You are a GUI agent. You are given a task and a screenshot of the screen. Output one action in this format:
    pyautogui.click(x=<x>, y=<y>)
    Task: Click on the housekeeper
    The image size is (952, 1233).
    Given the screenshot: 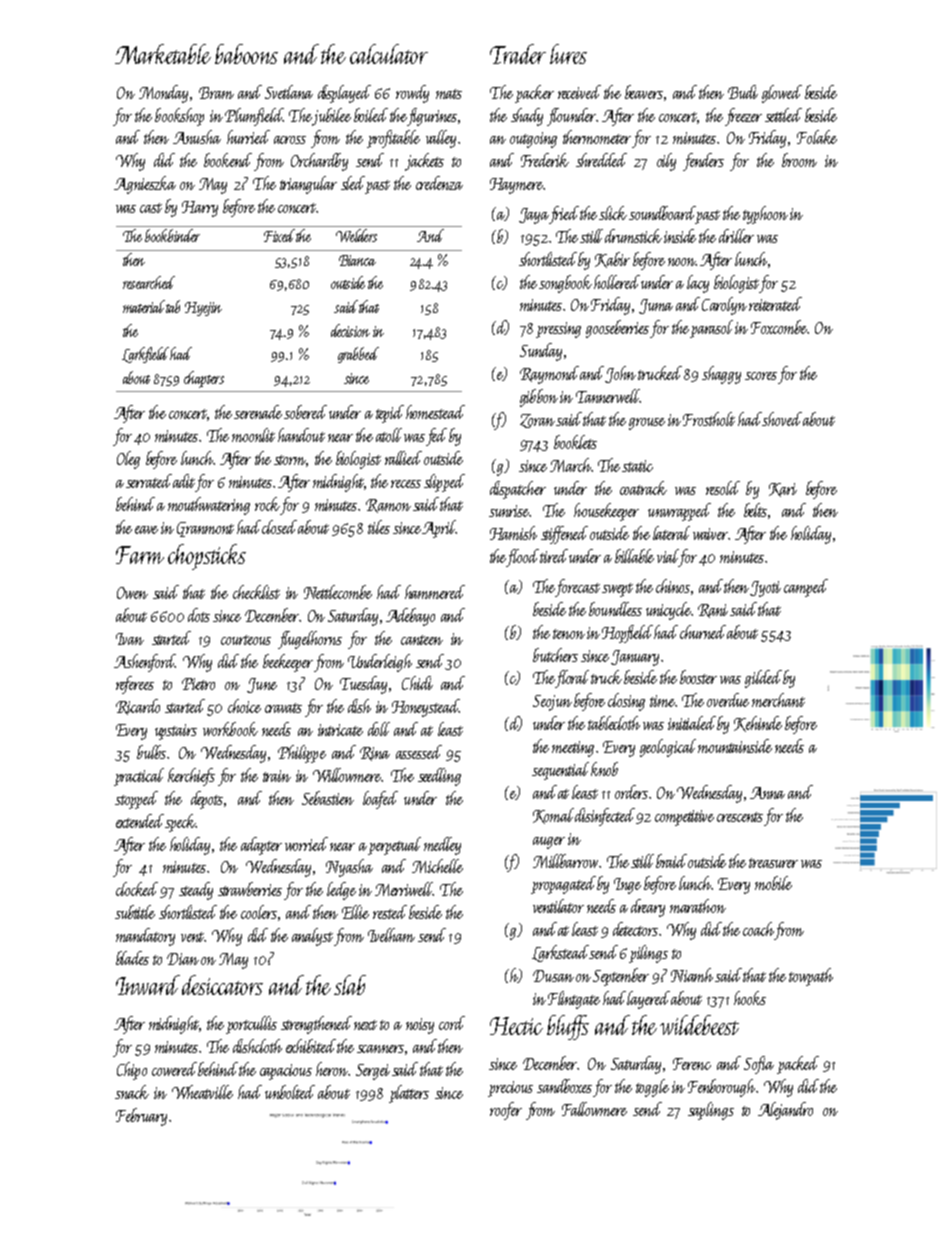 What is the action you would take?
    pyautogui.click(x=606, y=512)
